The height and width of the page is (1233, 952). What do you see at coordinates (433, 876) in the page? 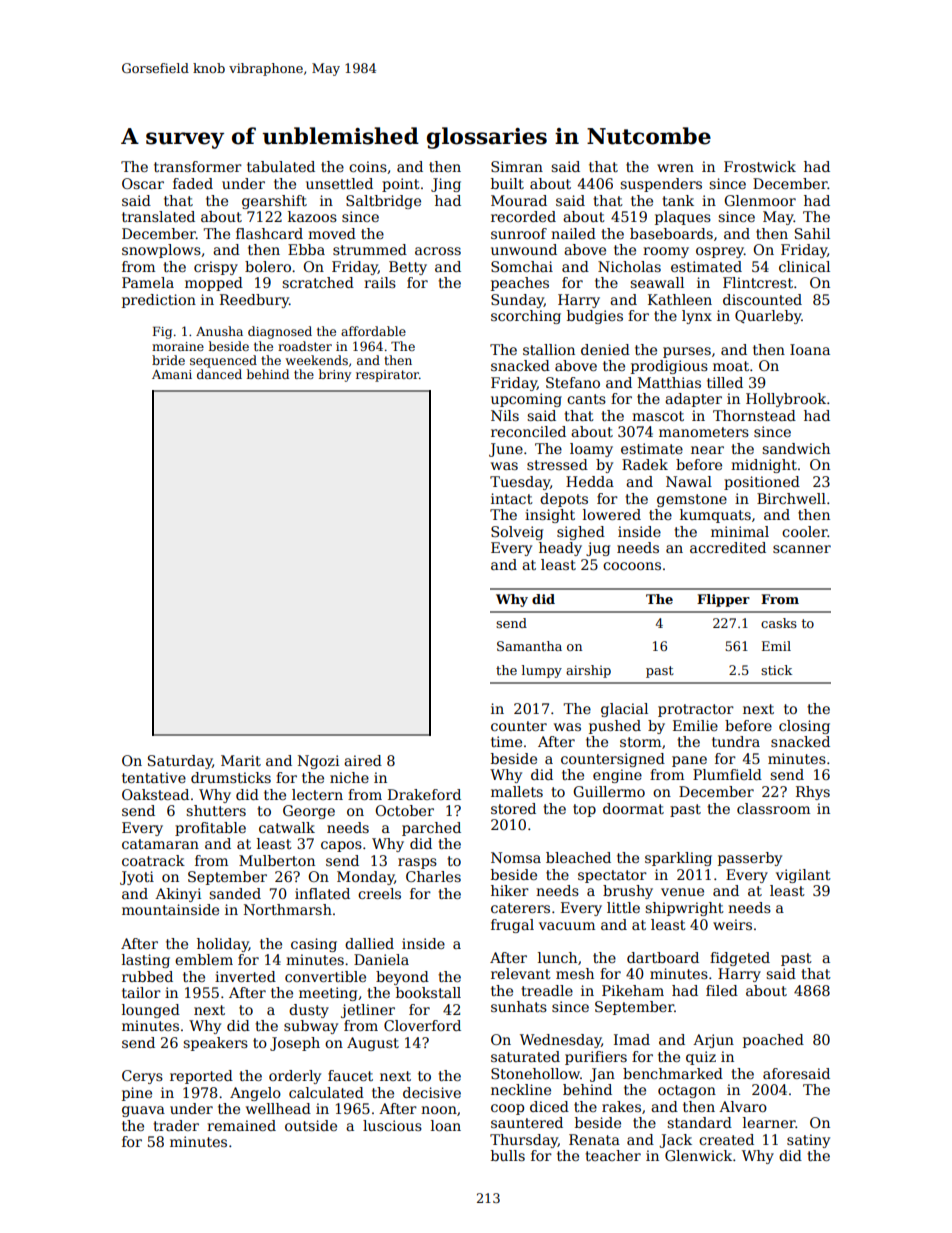
I see `Charles` at bounding box center [433, 876].
